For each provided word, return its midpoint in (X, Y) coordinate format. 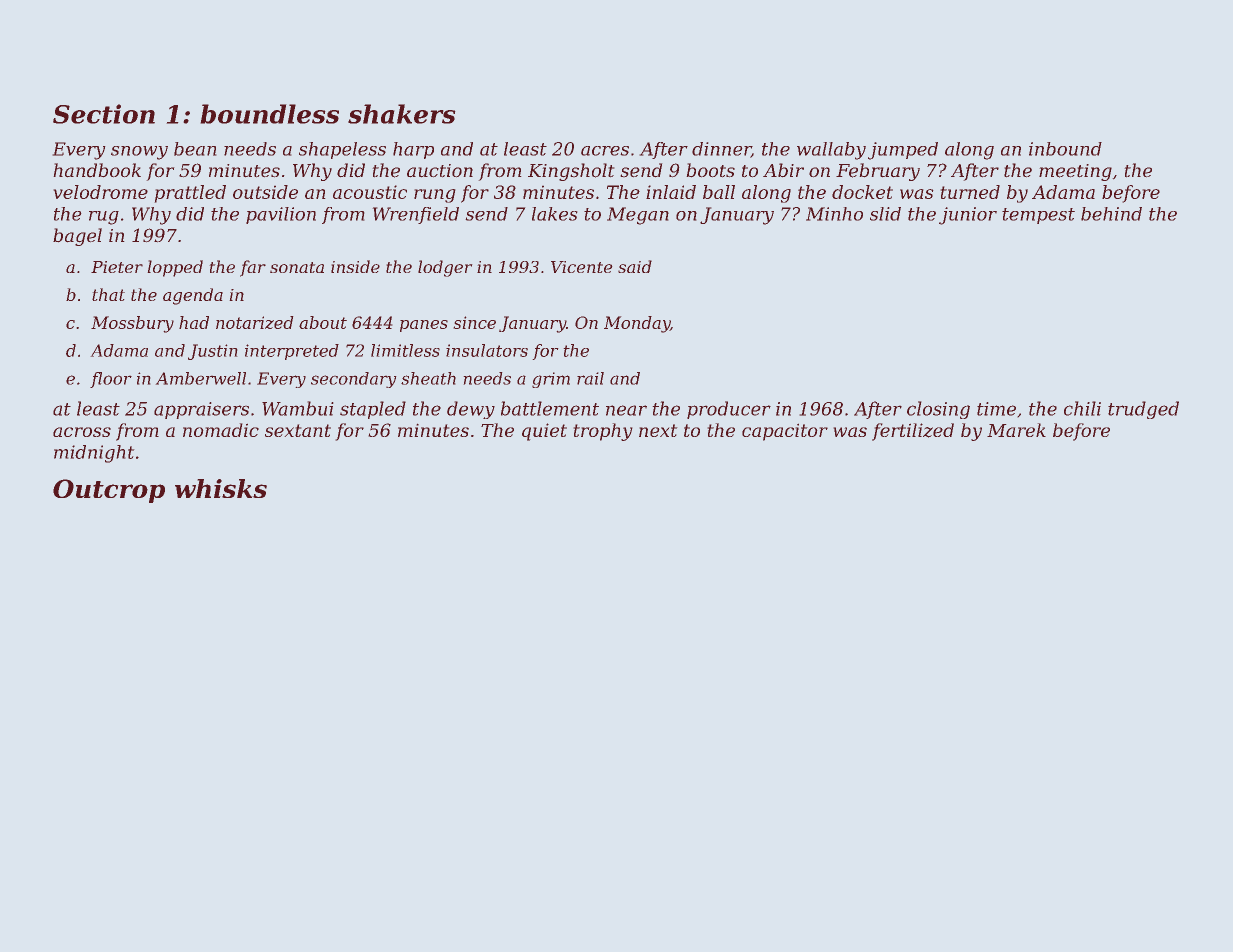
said (635, 266)
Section (104, 114)
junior (968, 216)
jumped (903, 151)
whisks (221, 488)
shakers (402, 114)
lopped (175, 268)
